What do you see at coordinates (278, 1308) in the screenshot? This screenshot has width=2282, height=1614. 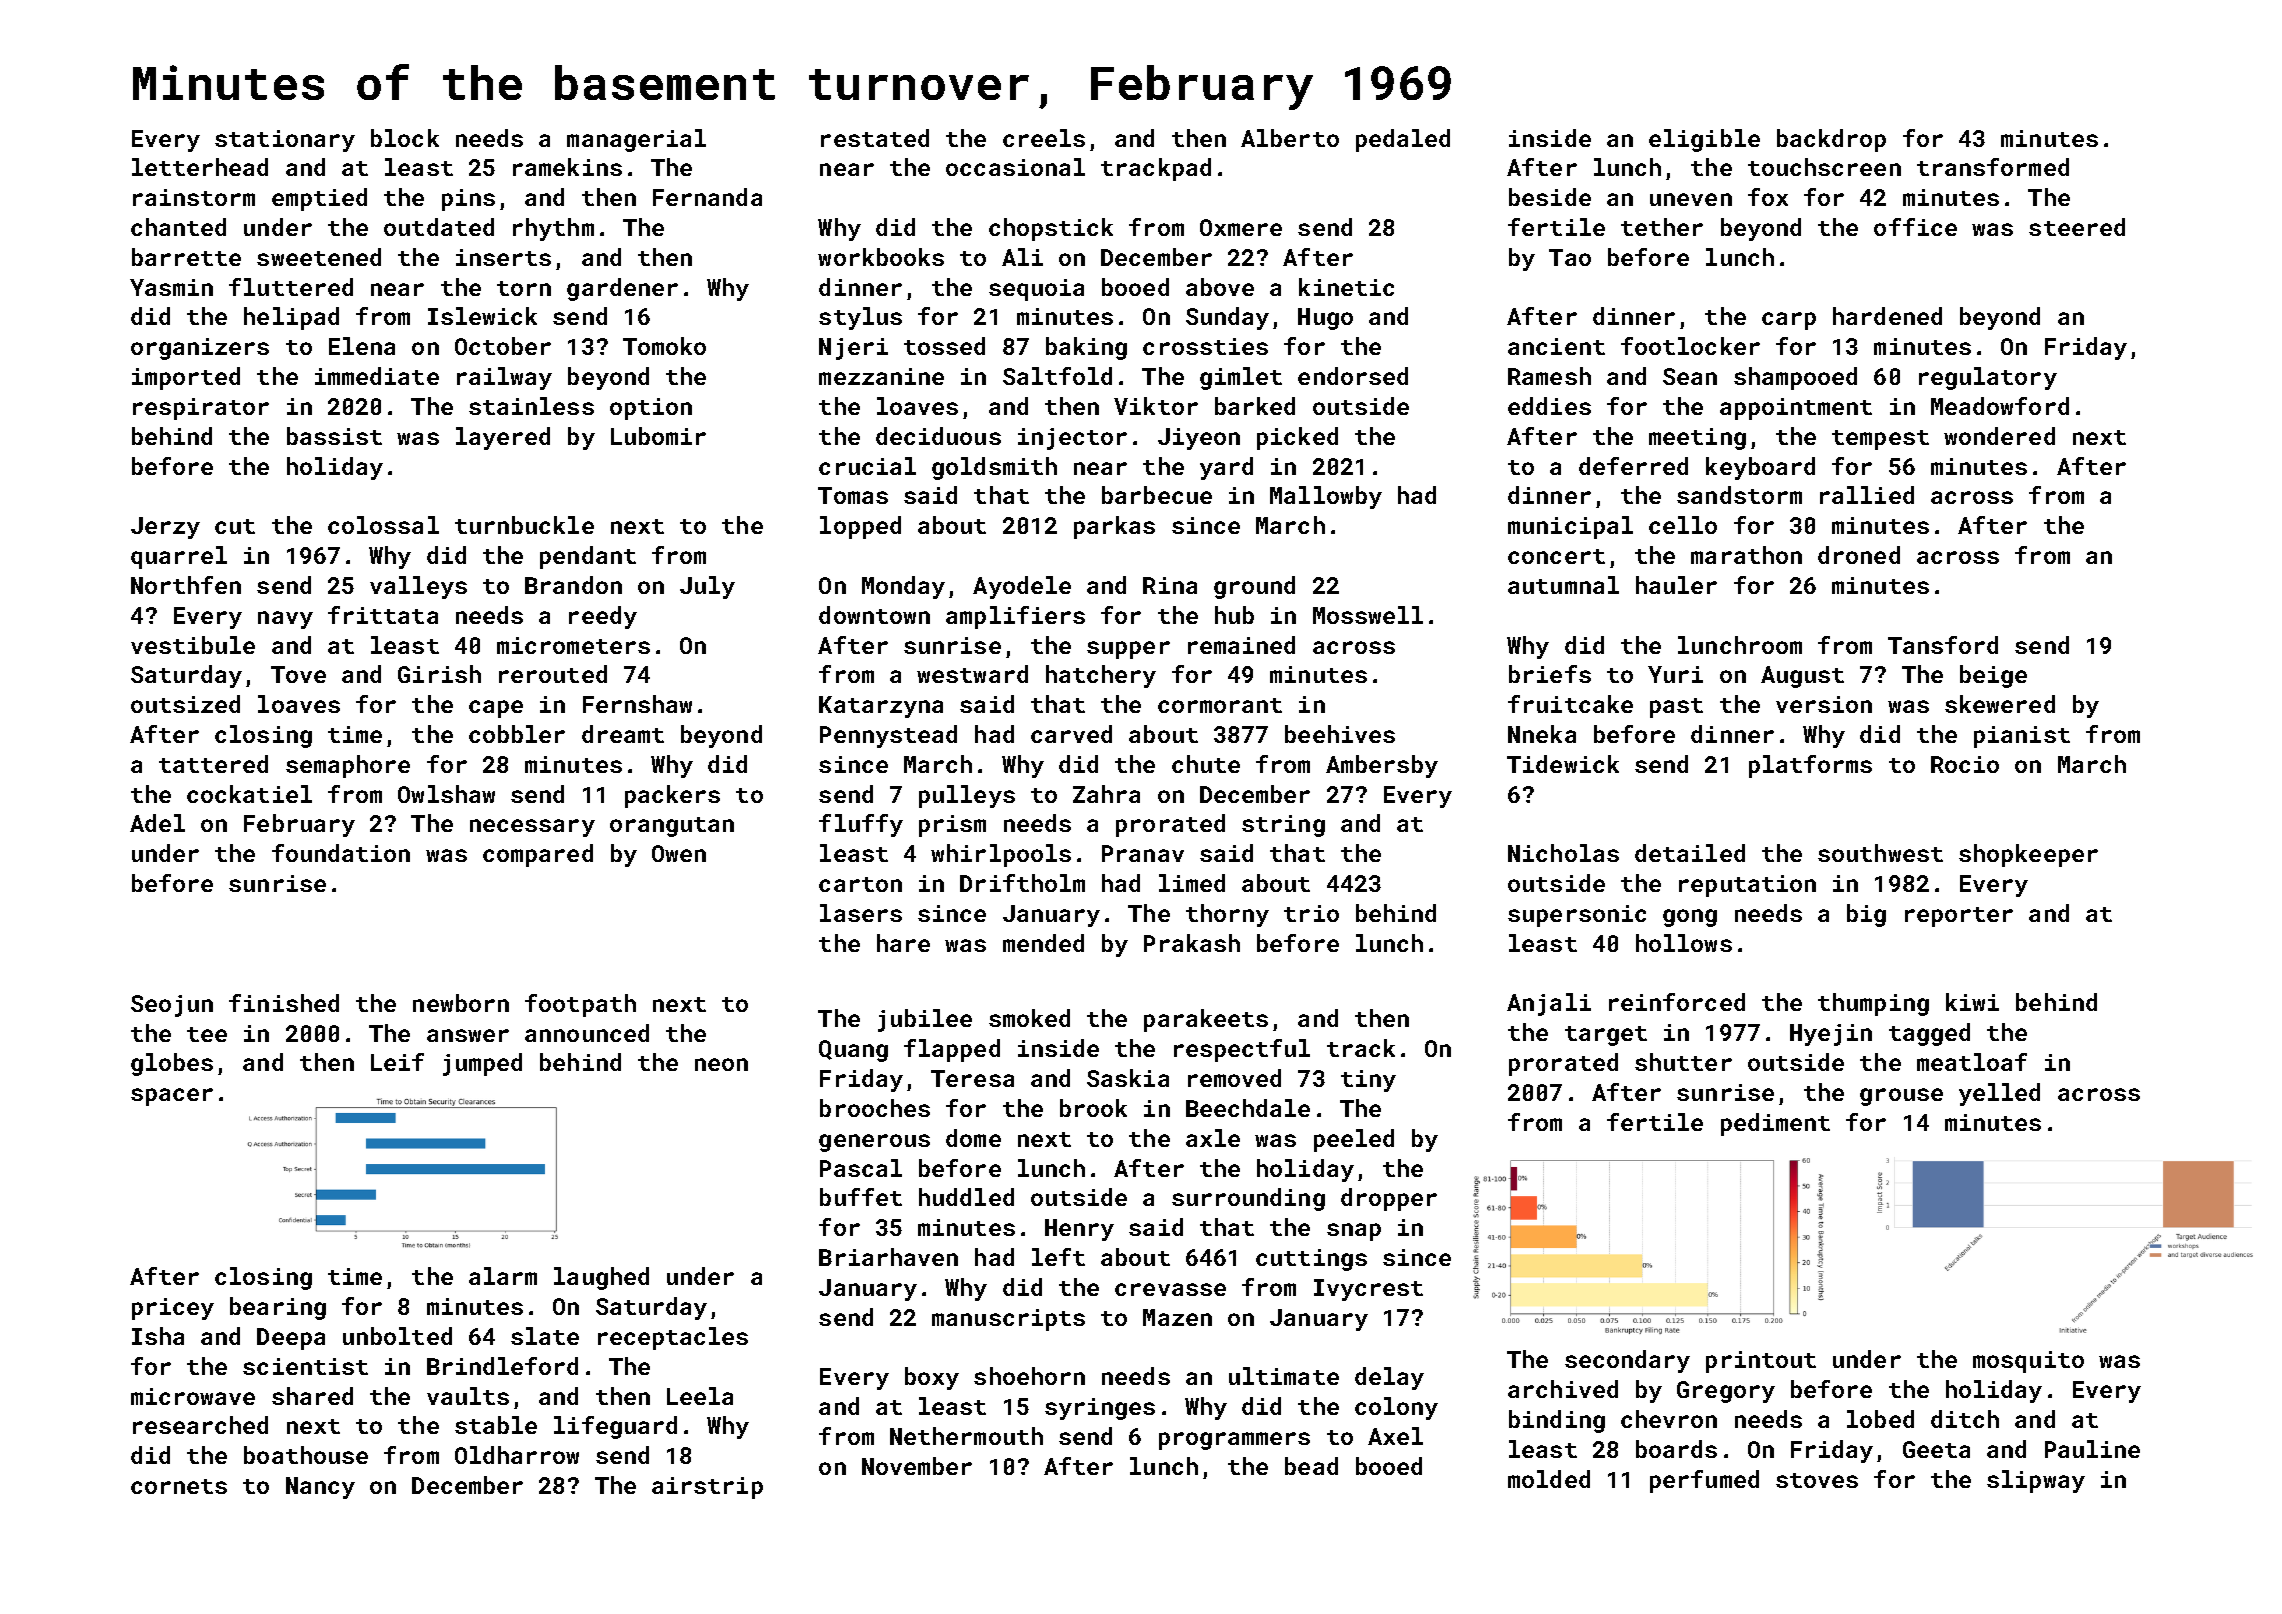 I see `bearing` at bounding box center [278, 1308].
